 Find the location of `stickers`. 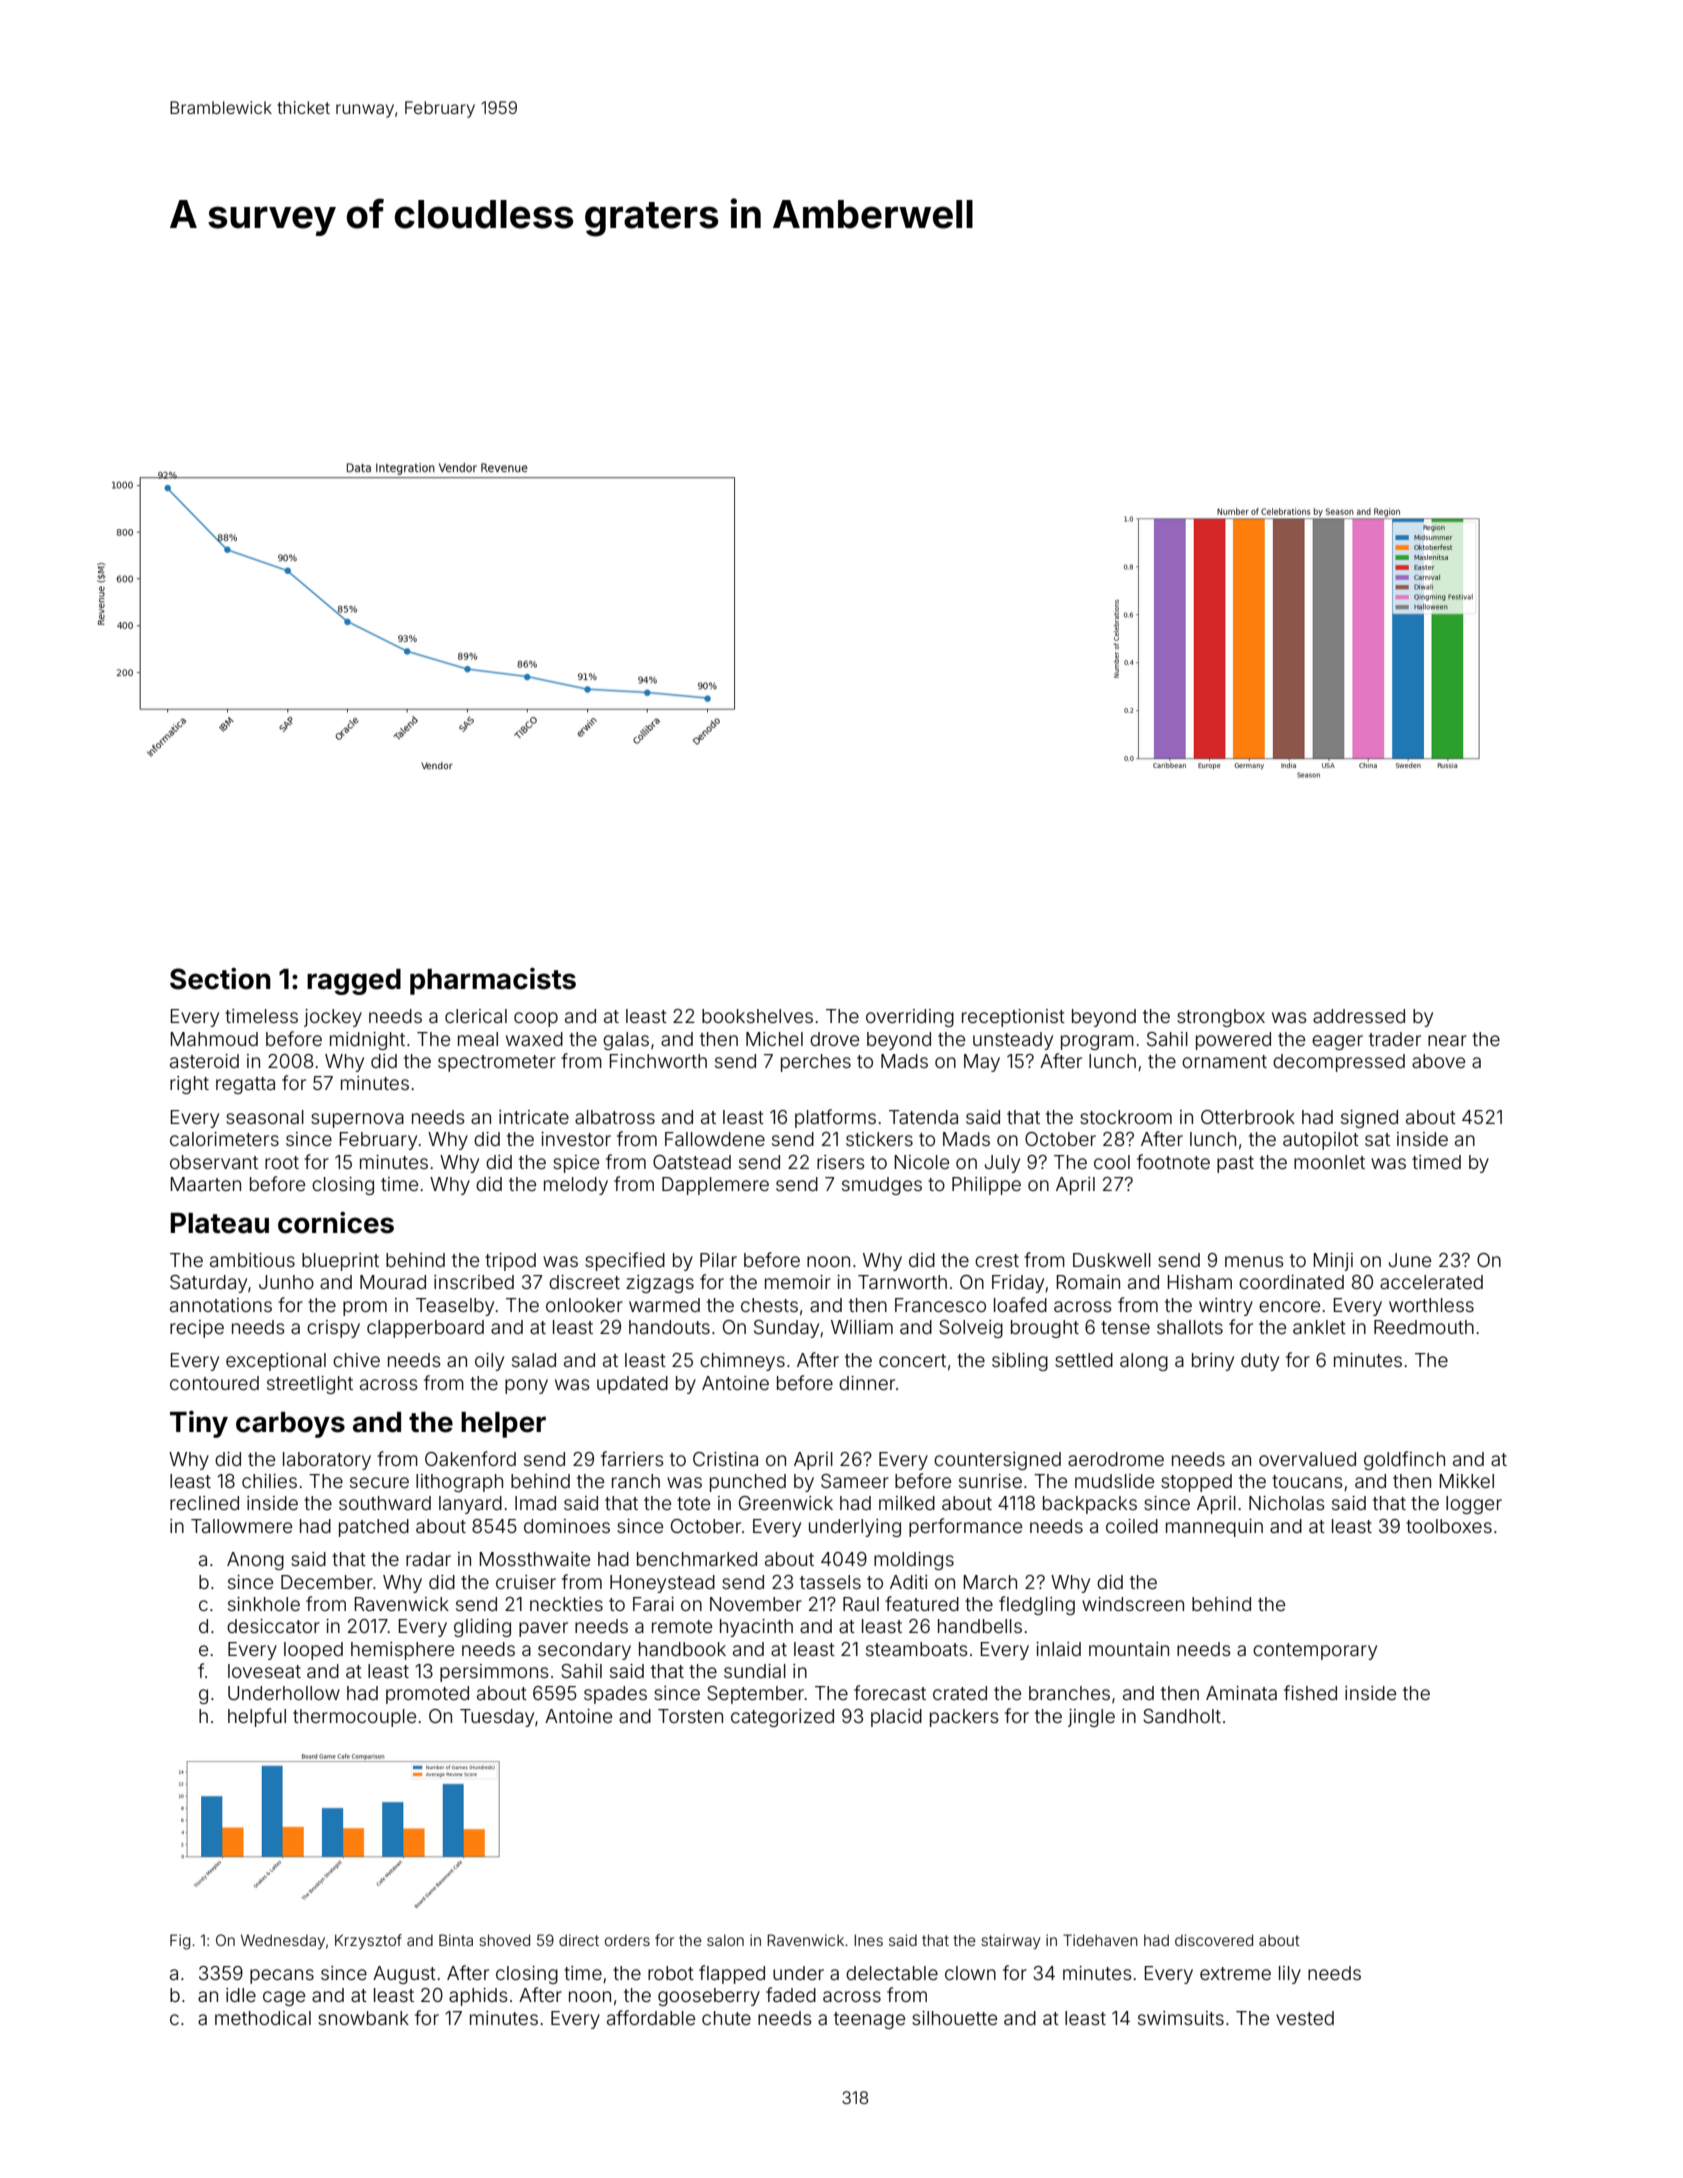

stickers is located at coordinates (879, 1139).
